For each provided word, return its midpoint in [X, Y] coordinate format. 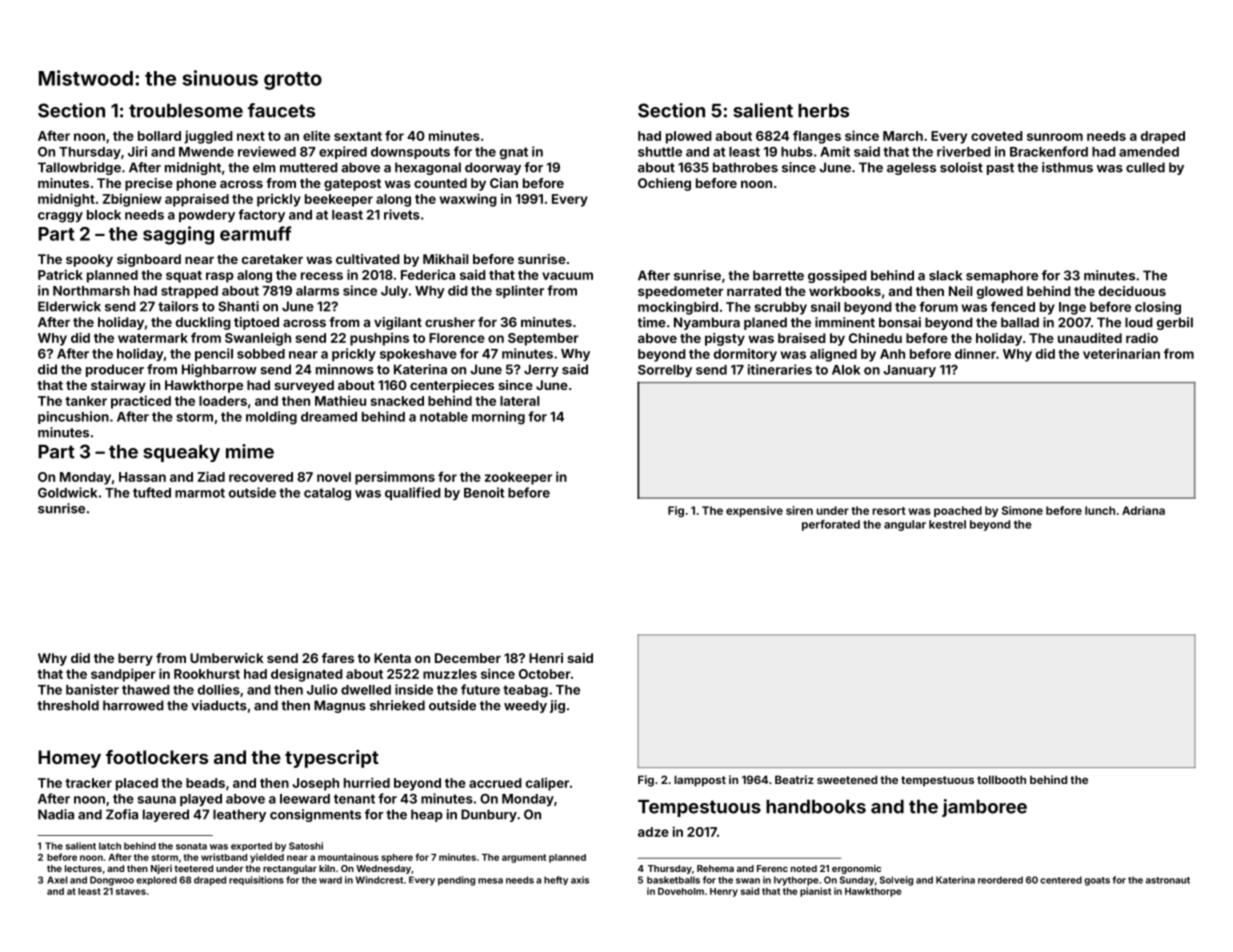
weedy [525, 706]
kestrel [947, 524]
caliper [547, 784]
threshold [68, 705]
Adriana [1143, 510]
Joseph [316, 784]
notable [444, 417]
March [903, 136]
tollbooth [1001, 779]
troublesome [186, 111]
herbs [823, 111]
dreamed [329, 417]
